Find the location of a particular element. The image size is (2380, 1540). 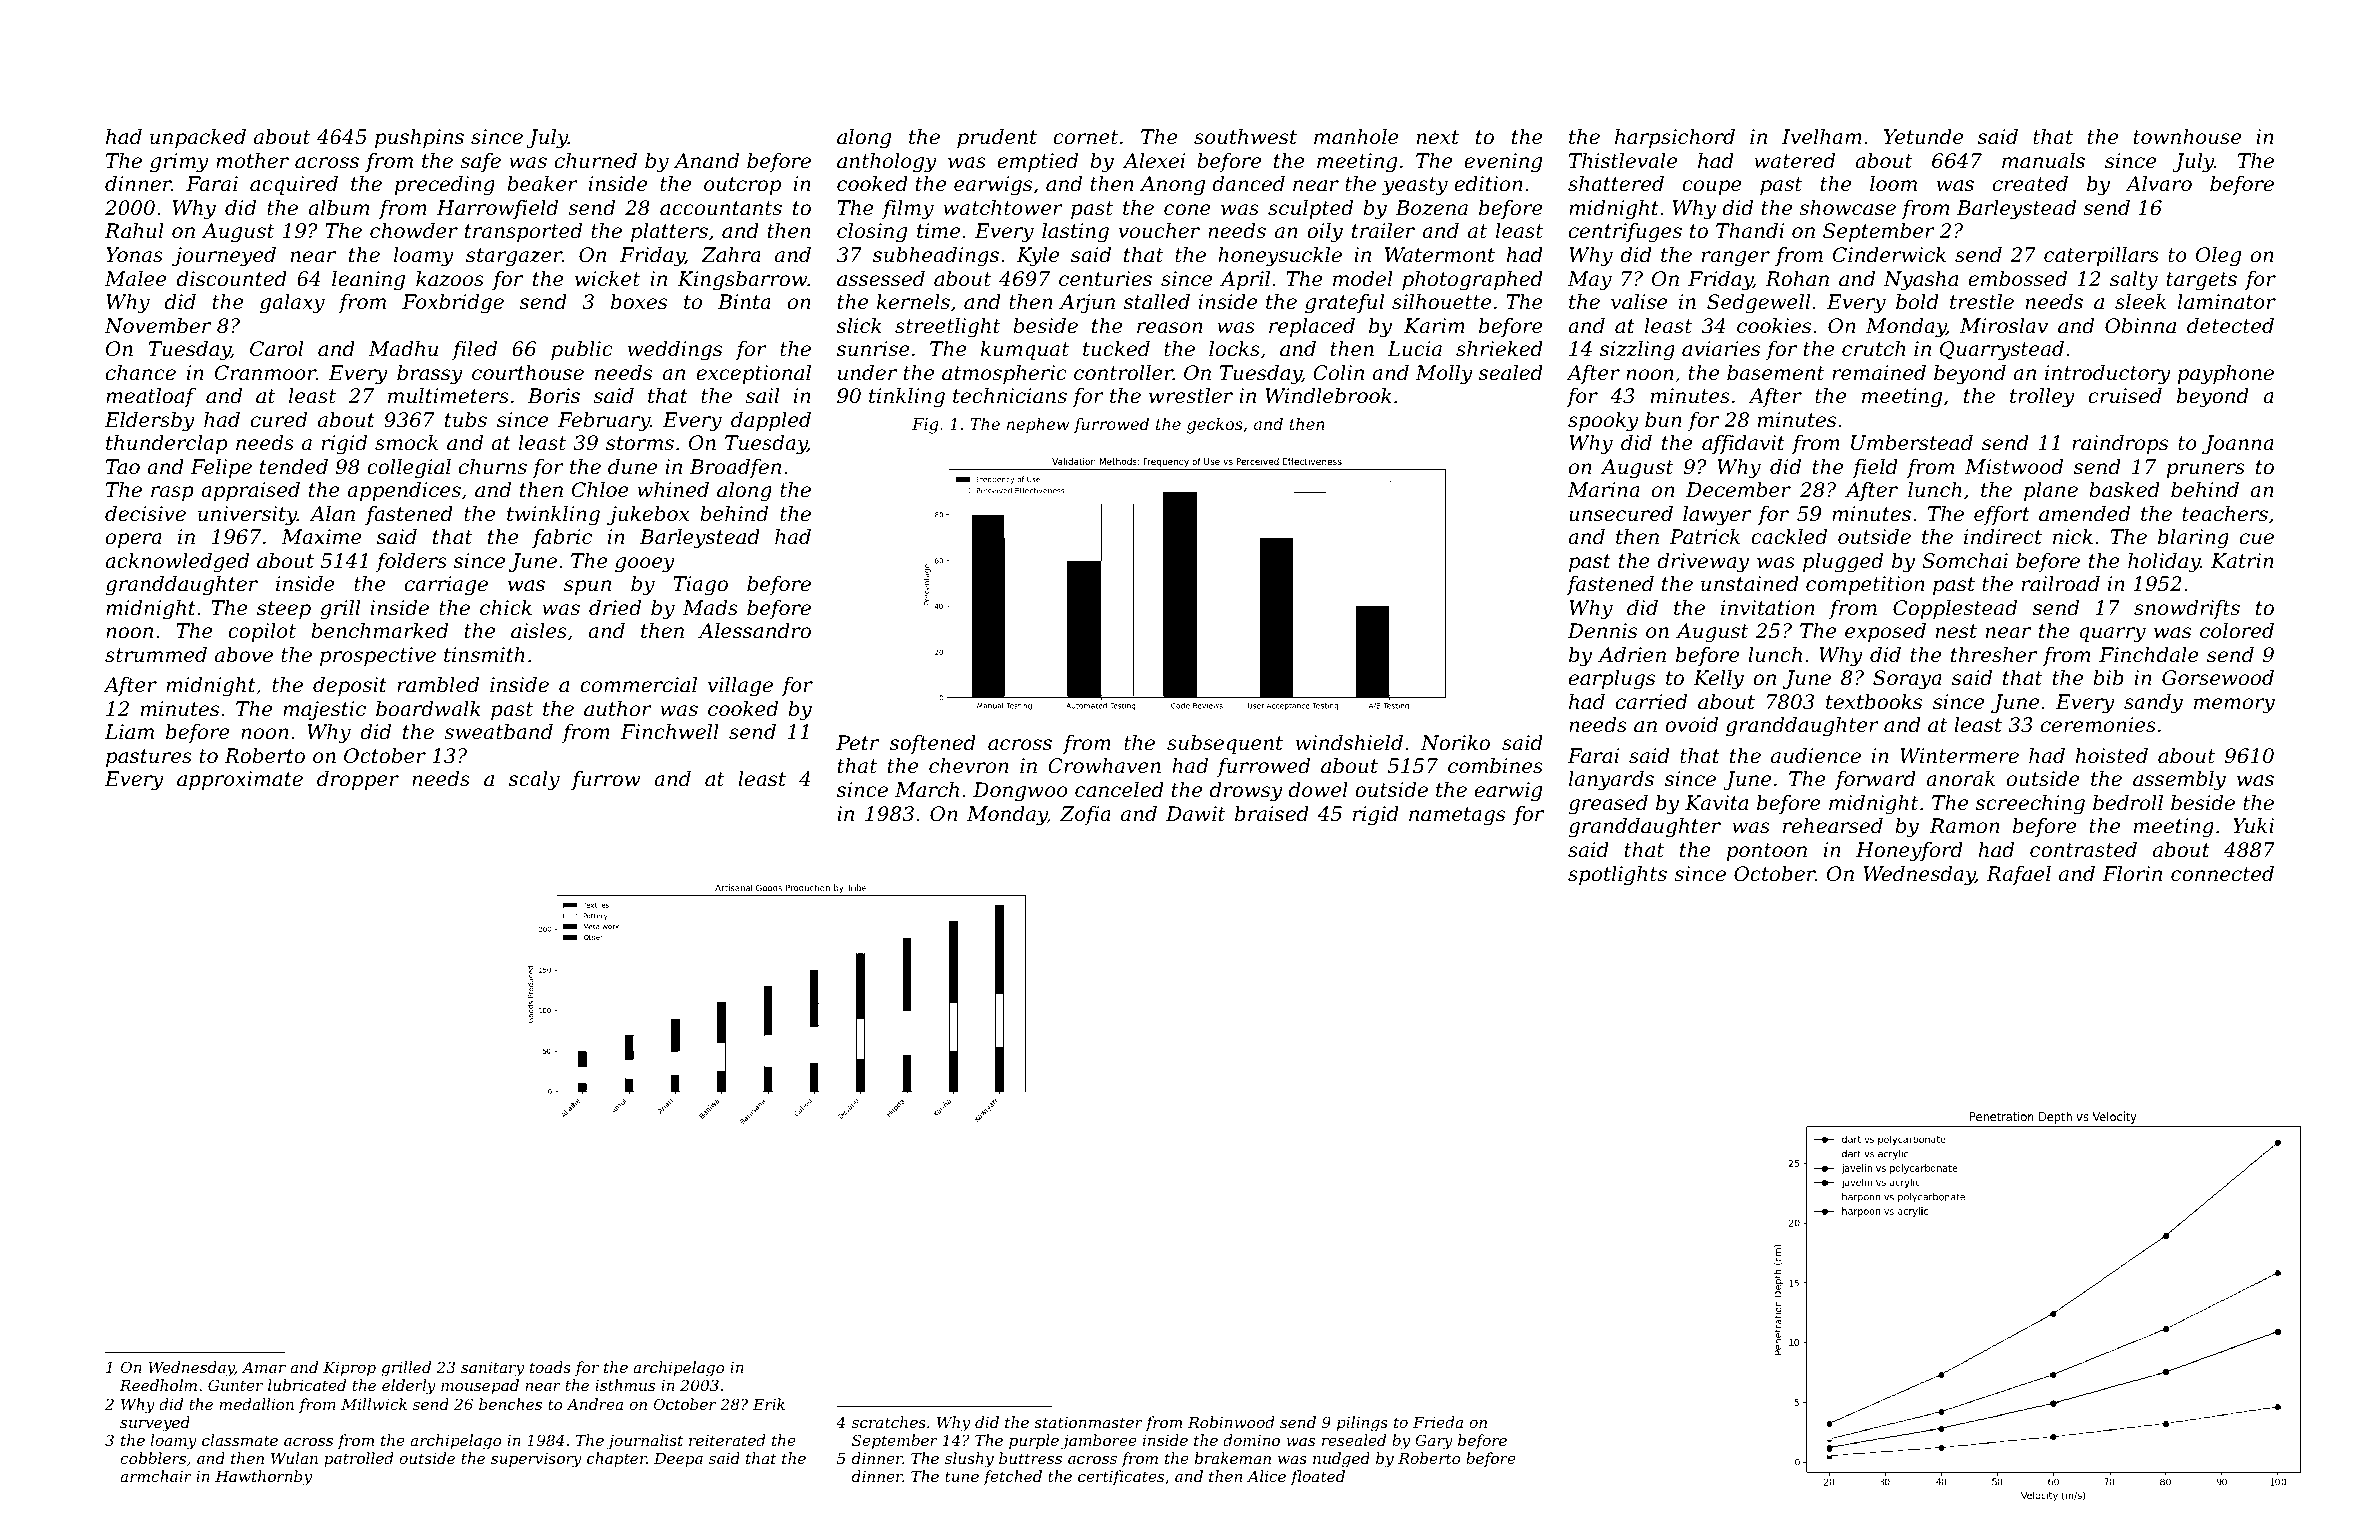

cornet is located at coordinates (1085, 137).
